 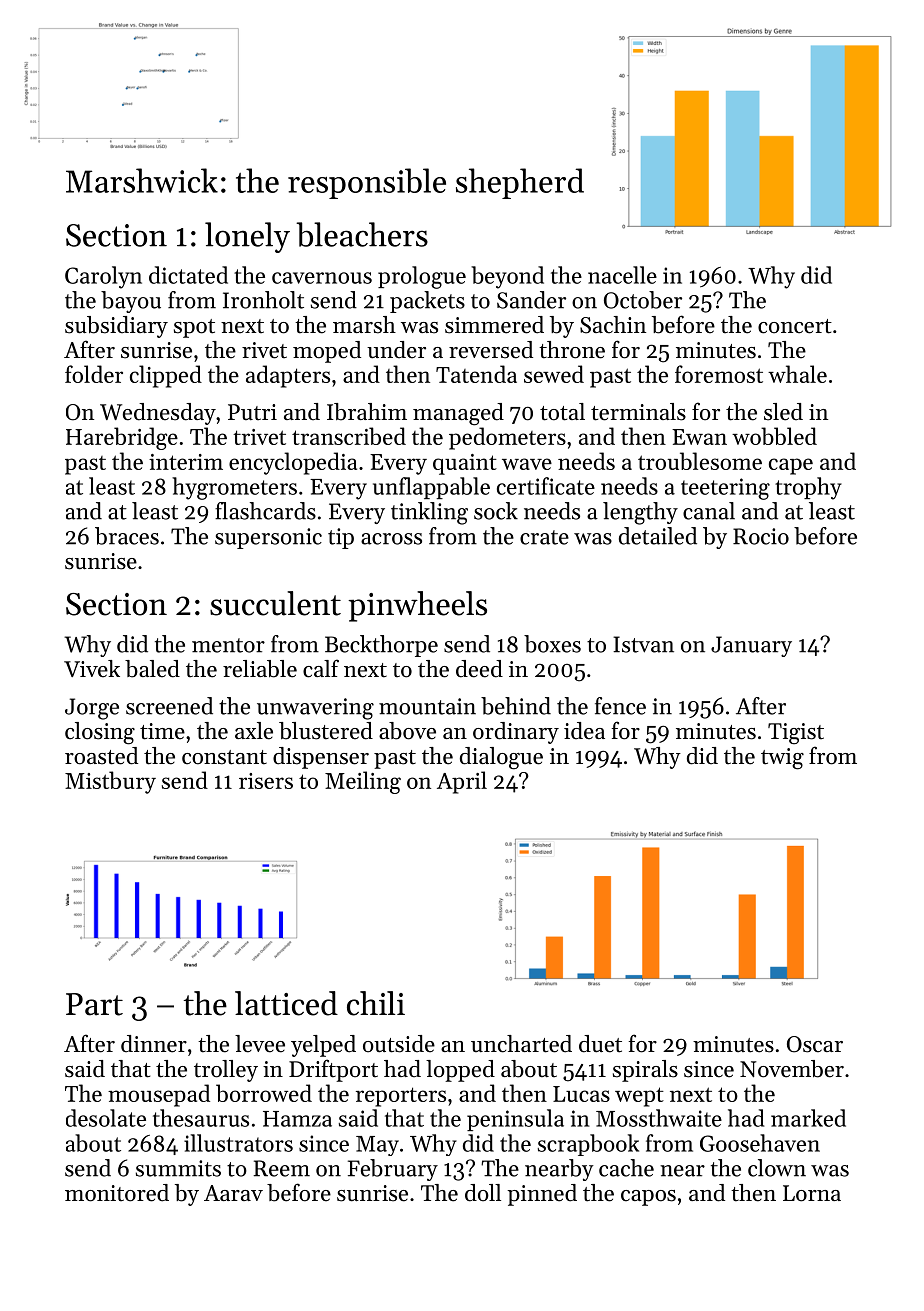 I want to click on concert, so click(x=795, y=326).
